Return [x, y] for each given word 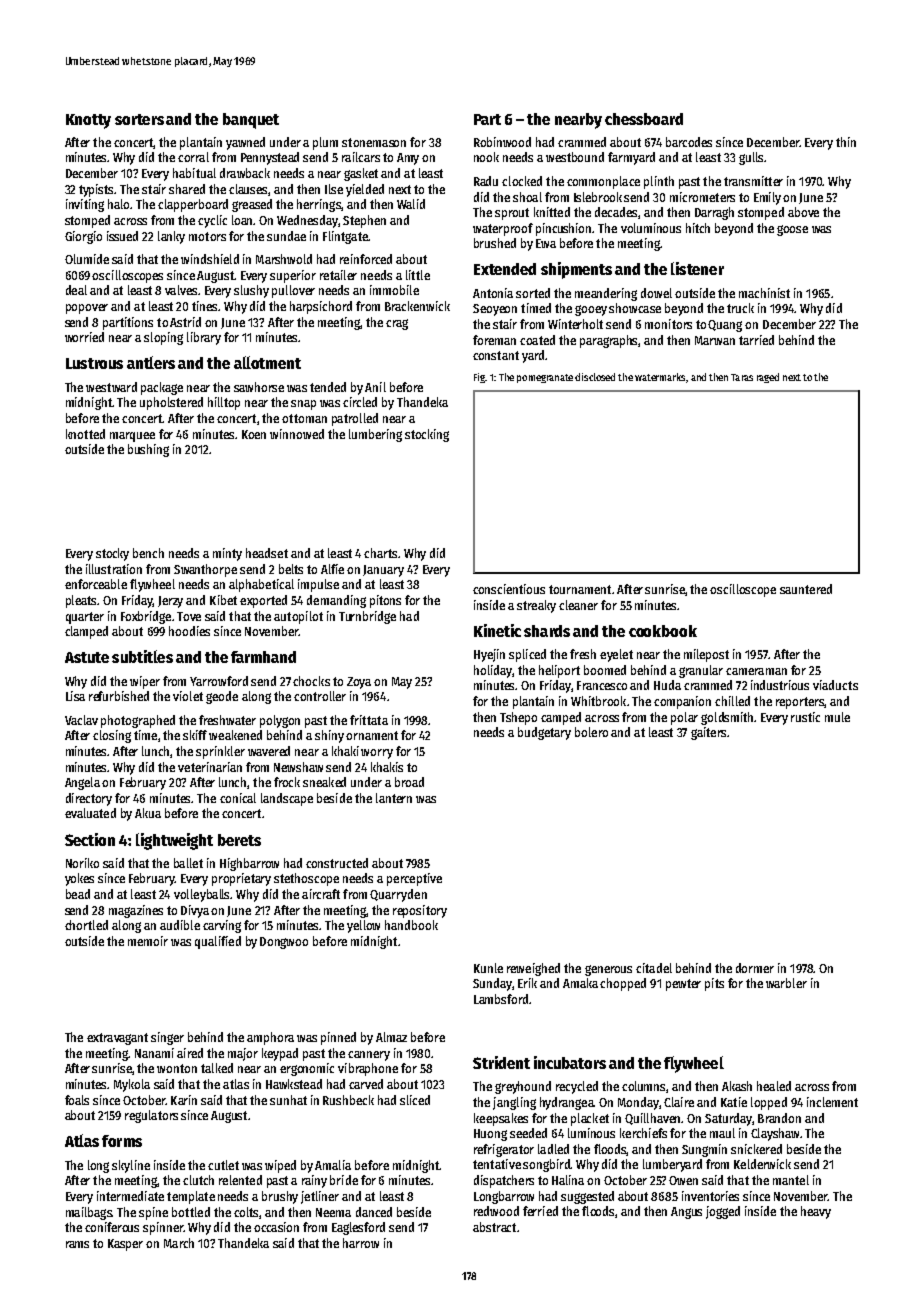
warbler [786, 983]
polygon [280, 721]
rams [77, 1244]
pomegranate [545, 378]
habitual [194, 173]
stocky [112, 554]
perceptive [414, 879]
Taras [742, 377]
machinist [764, 293]
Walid [411, 204]
